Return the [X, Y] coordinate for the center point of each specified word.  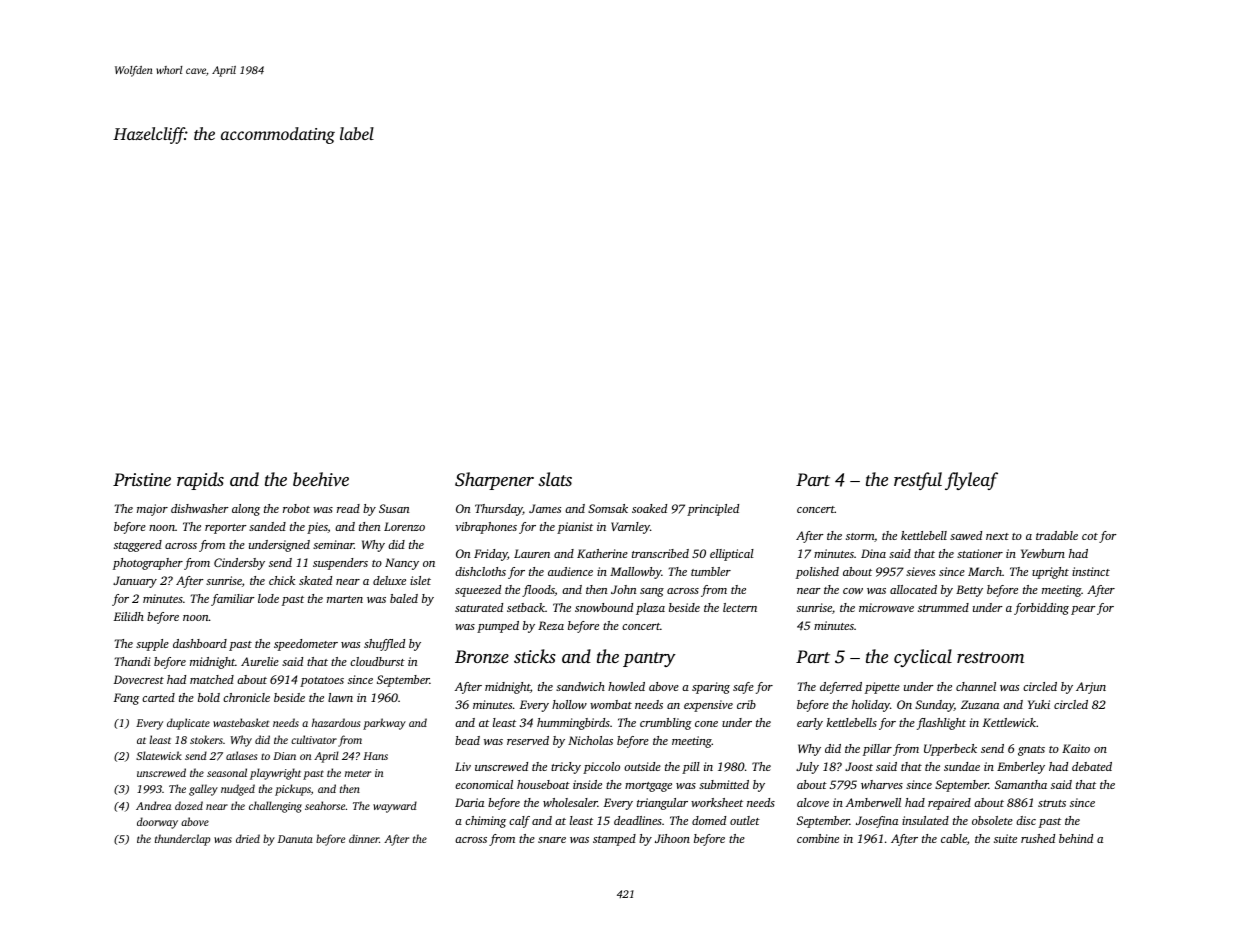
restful [918, 481]
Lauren [532, 553]
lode [268, 598]
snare [552, 840]
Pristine [142, 479]
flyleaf [971, 481]
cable [954, 838]
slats [555, 479]
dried [248, 838]
